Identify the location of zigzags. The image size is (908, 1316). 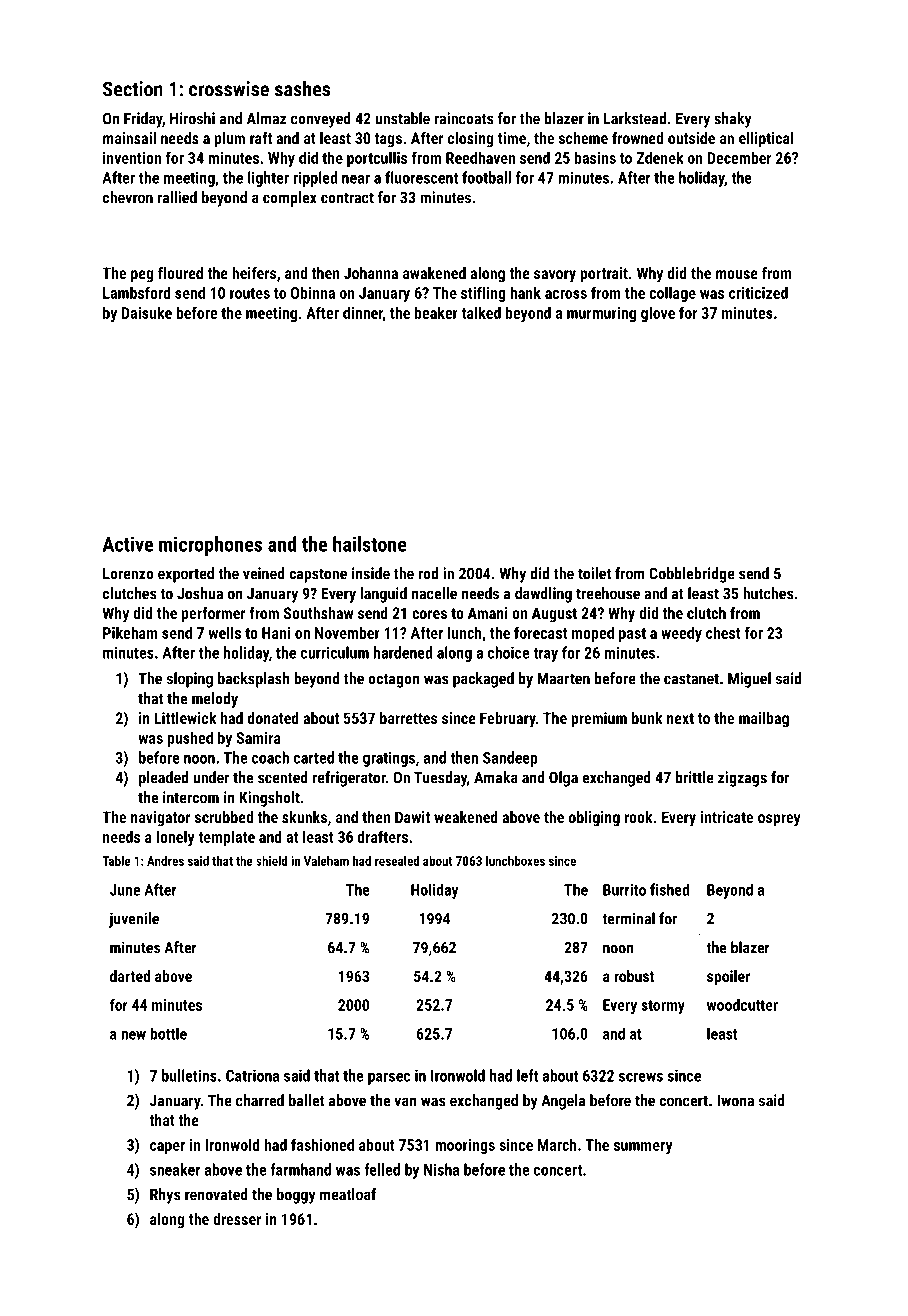
(742, 779).
